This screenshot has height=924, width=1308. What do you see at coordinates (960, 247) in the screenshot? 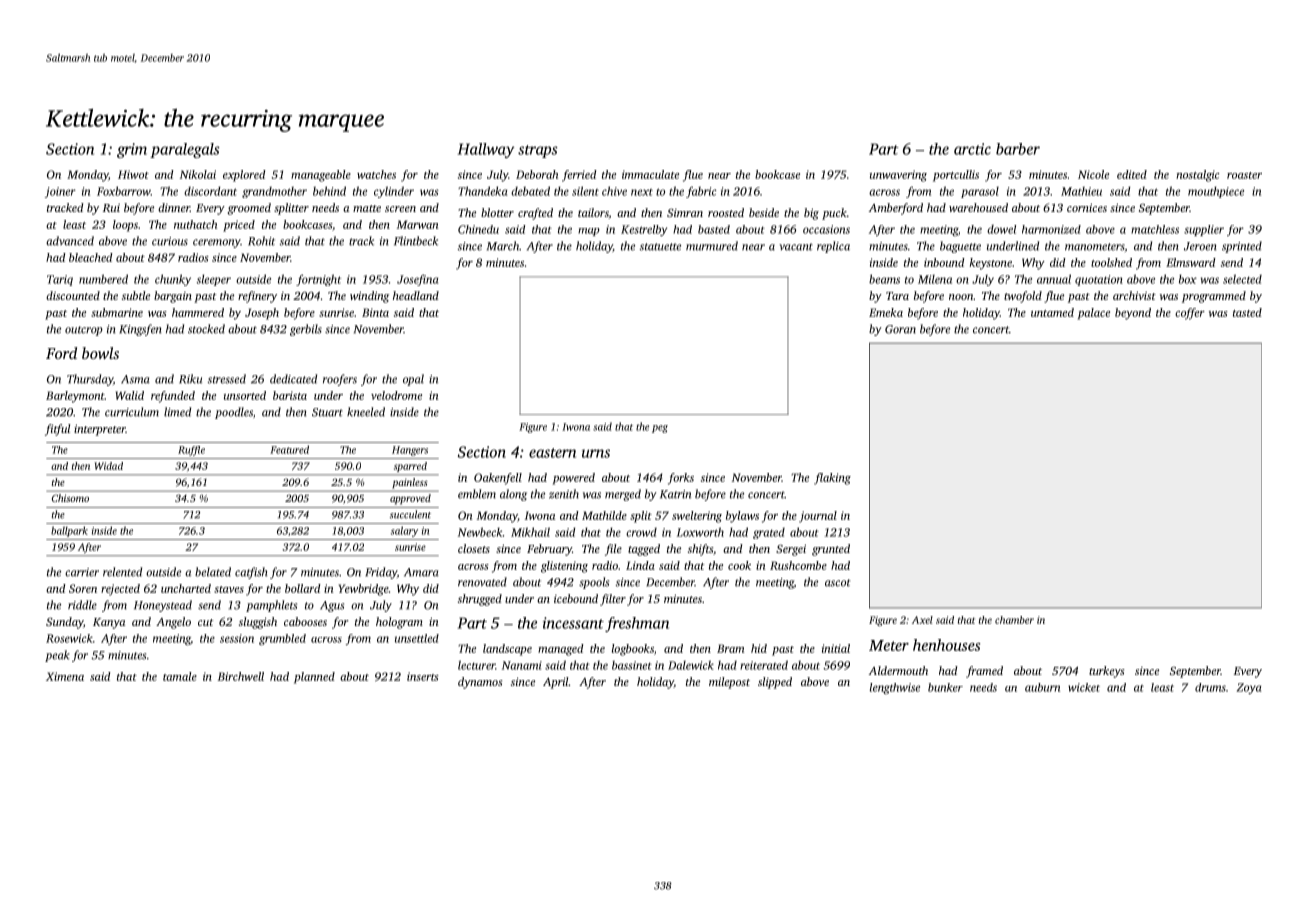
I see `baguette` at bounding box center [960, 247].
